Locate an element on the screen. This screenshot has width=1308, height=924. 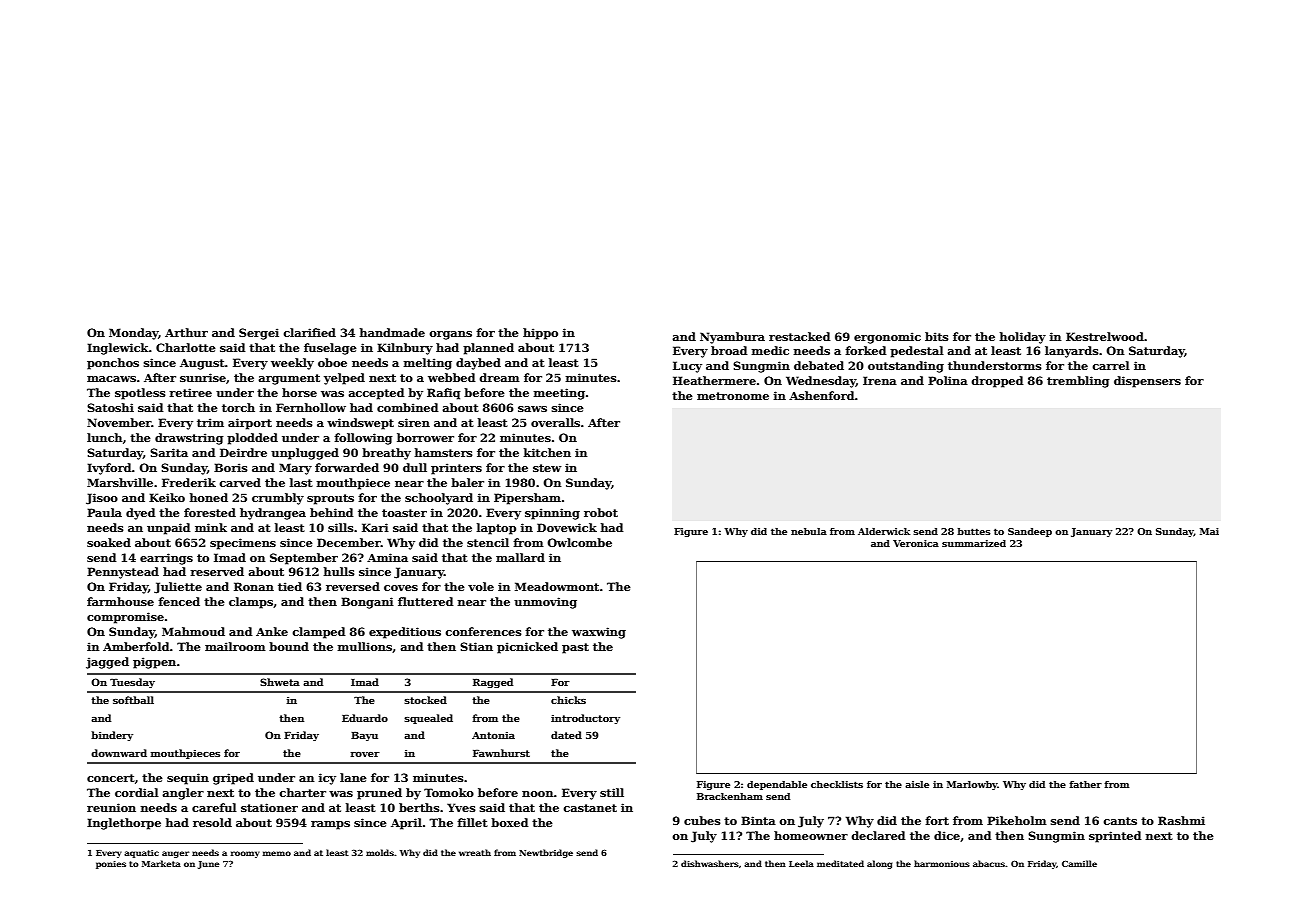
clarified is located at coordinates (309, 332).
